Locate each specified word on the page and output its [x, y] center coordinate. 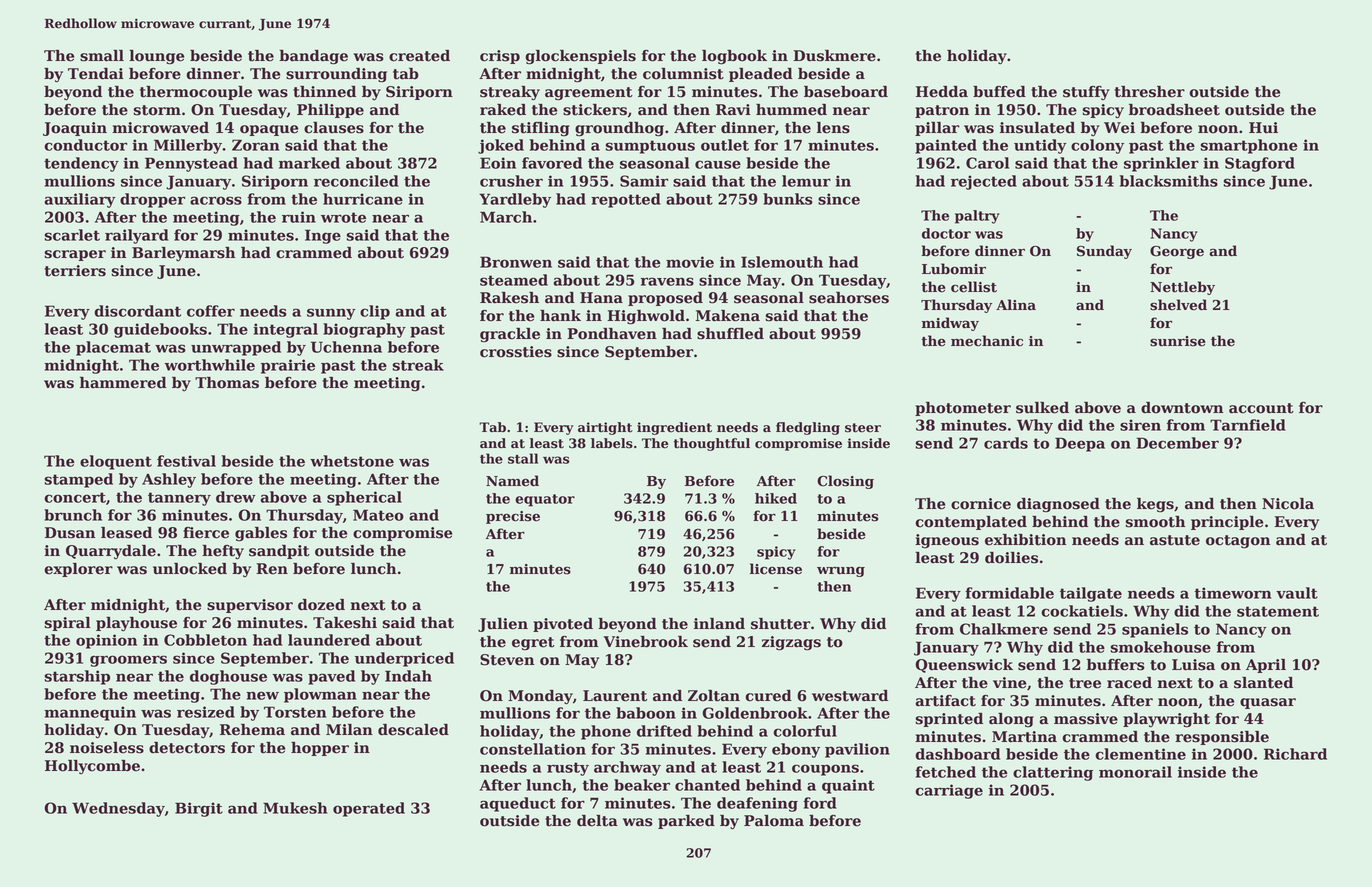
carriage [949, 791]
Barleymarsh [183, 254]
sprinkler [1161, 164]
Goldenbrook [755, 713]
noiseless [107, 748]
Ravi [733, 110]
